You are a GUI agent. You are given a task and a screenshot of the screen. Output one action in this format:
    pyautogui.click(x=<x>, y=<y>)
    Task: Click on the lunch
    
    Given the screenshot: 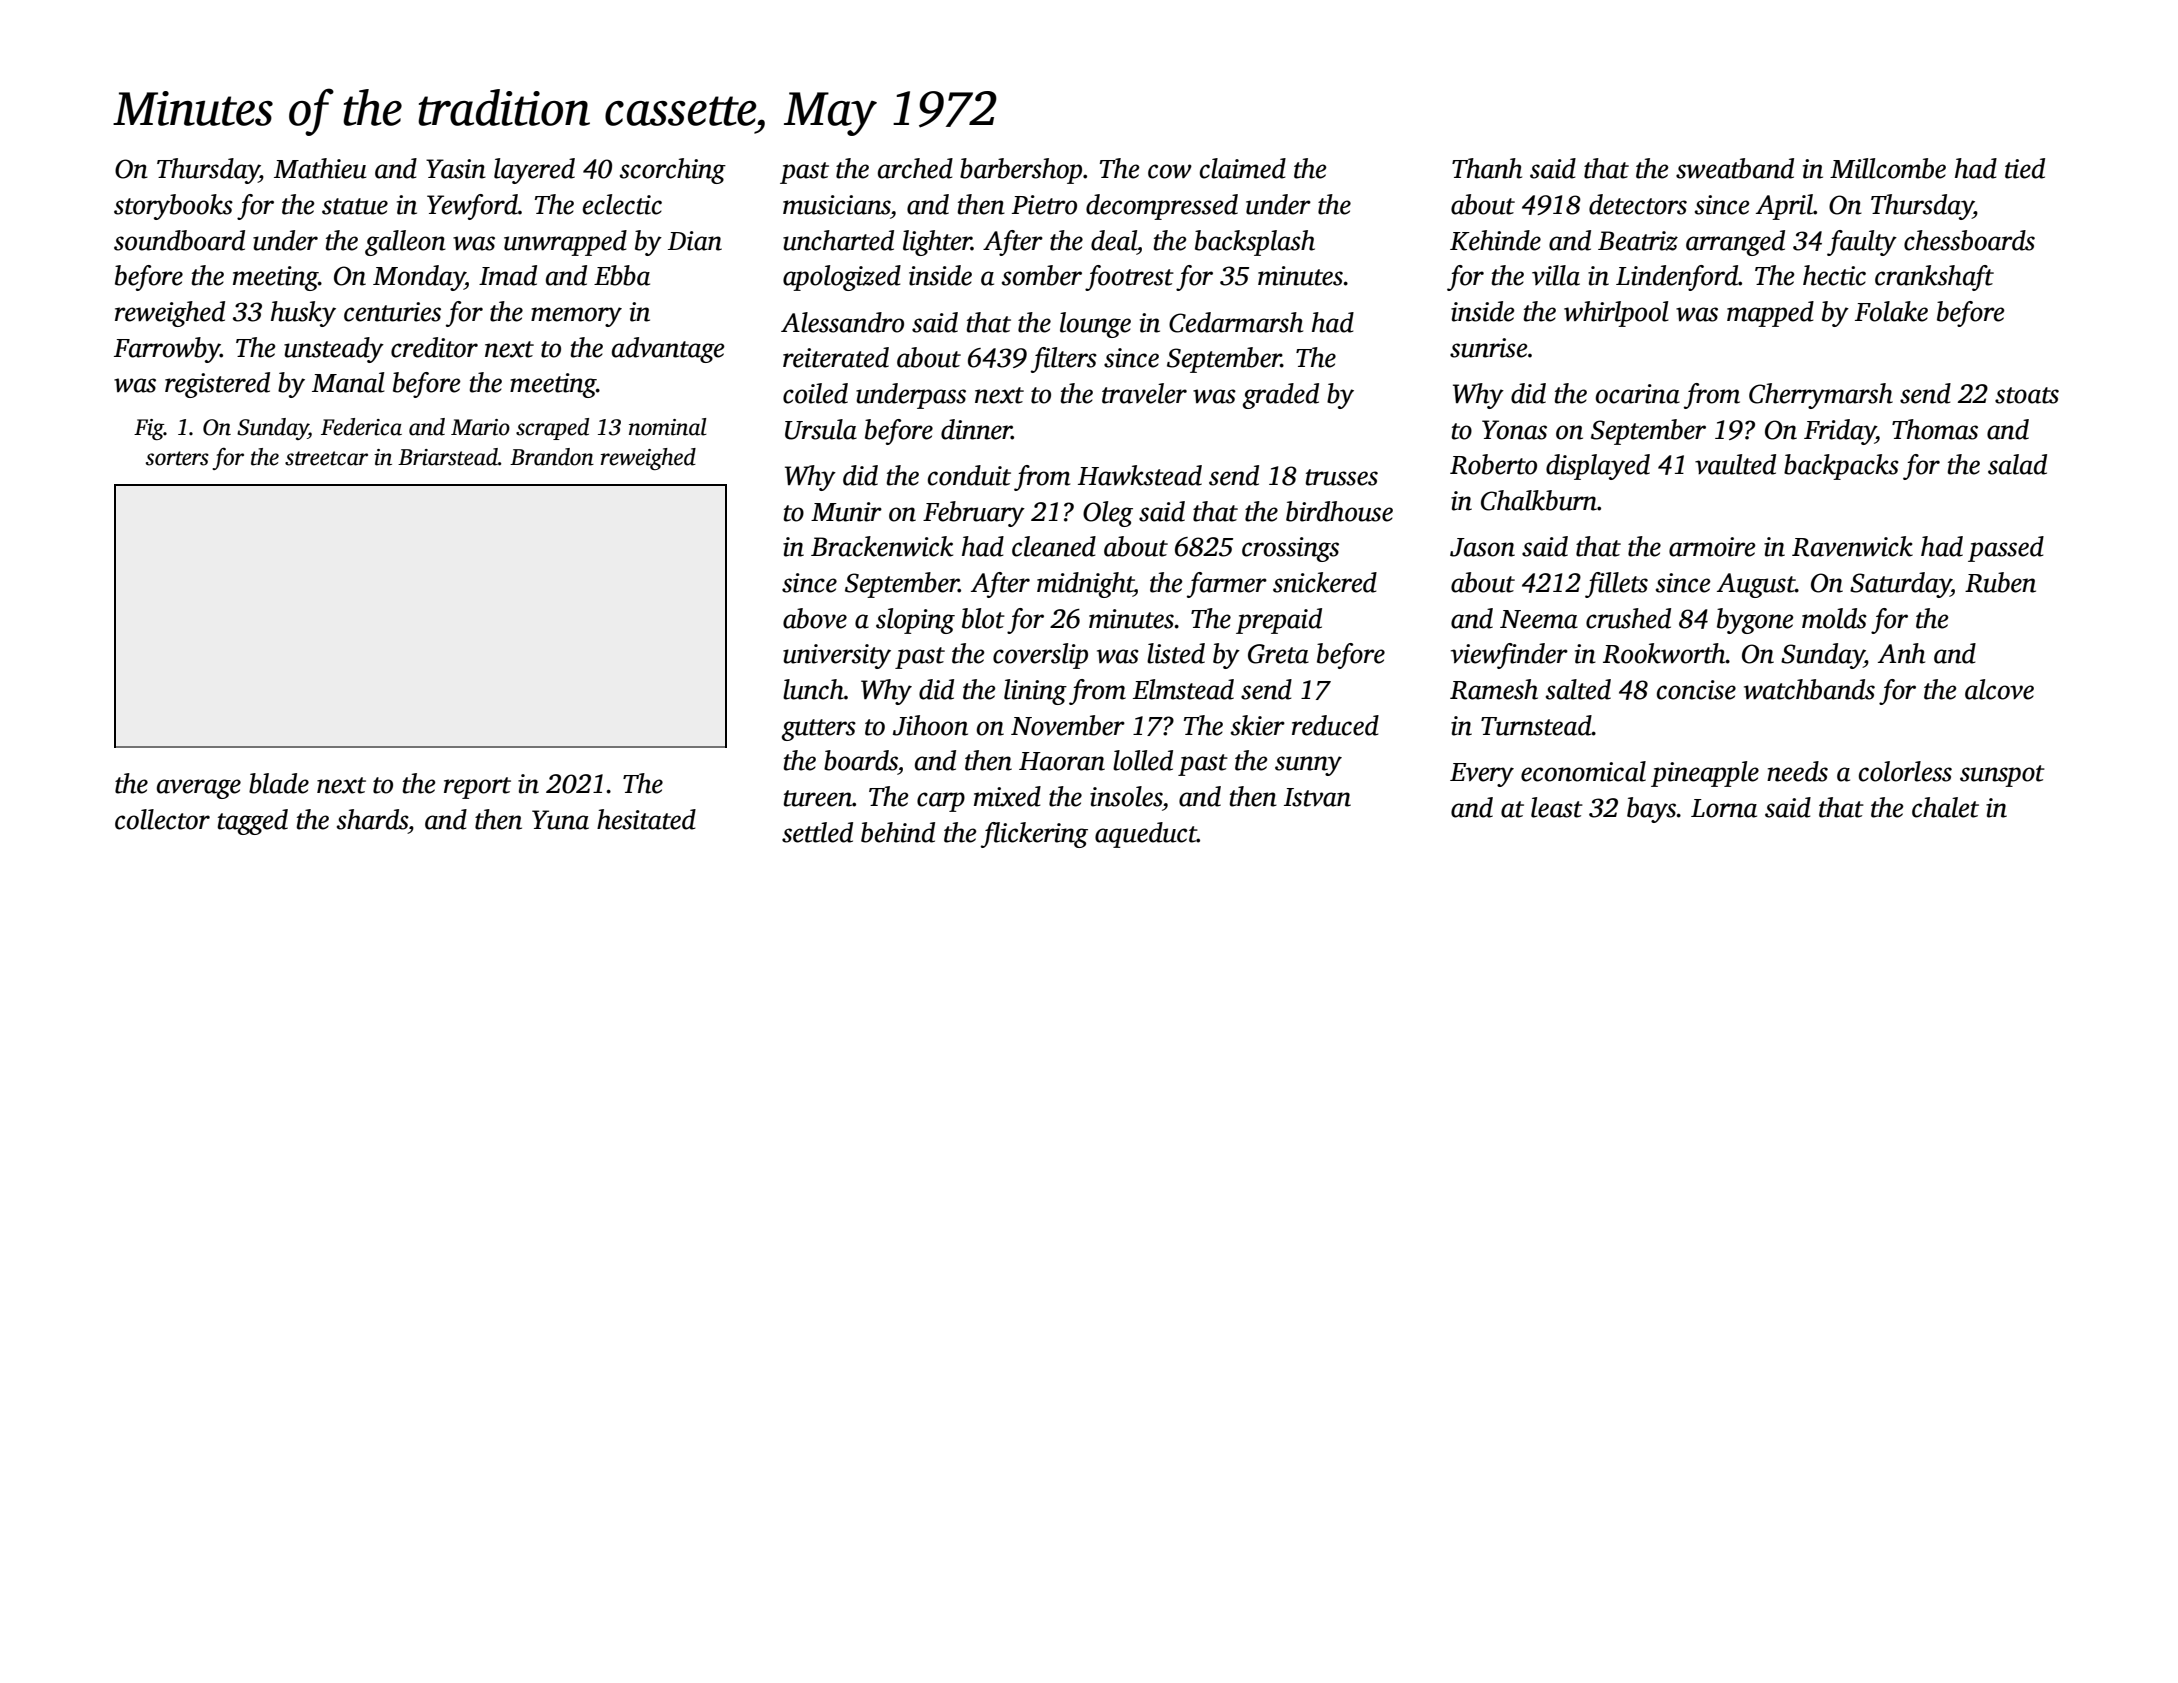 What is the action you would take?
    pyautogui.click(x=813, y=689)
